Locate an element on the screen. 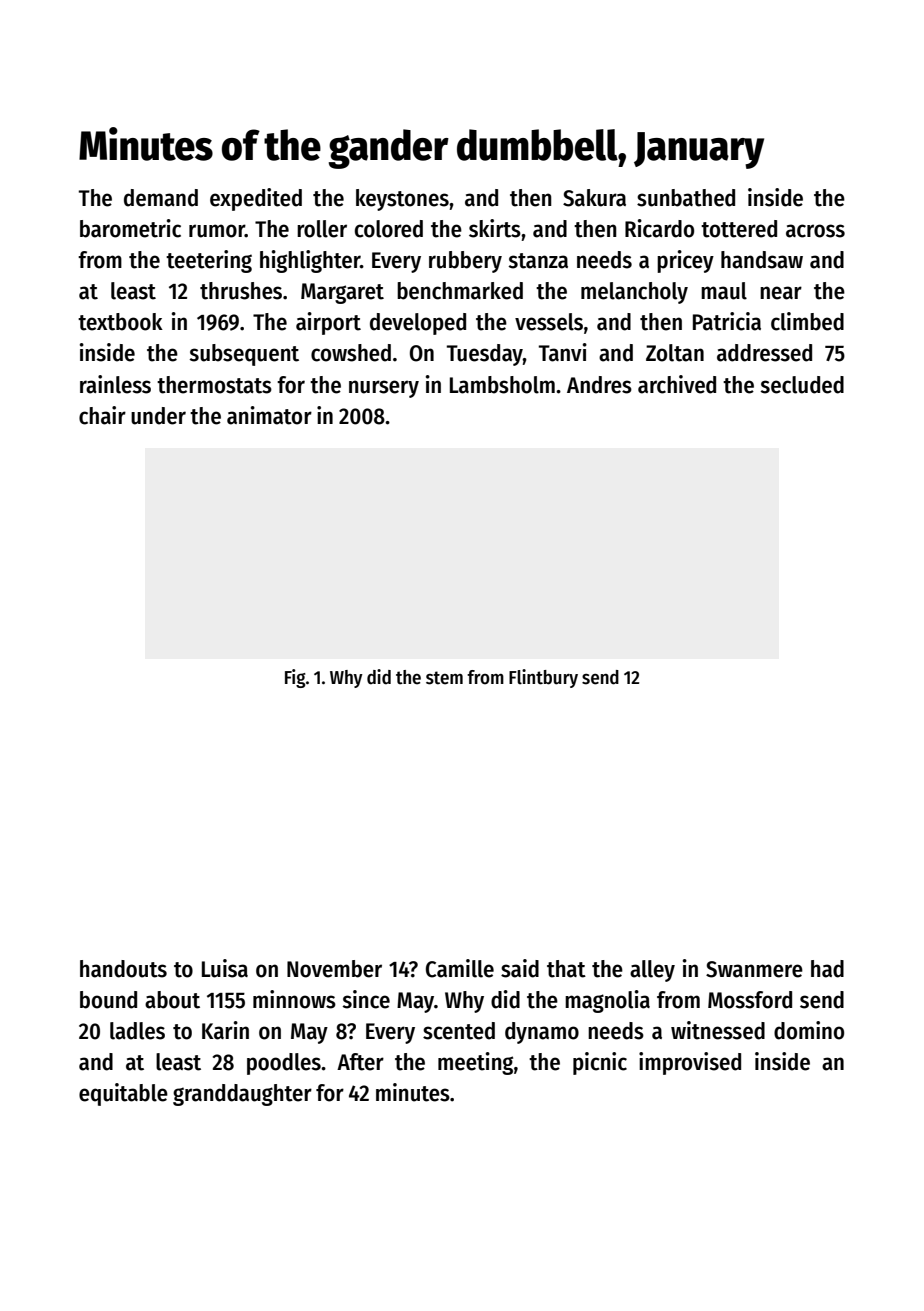 This screenshot has height=1311, width=924. stem is located at coordinates (444, 678).
